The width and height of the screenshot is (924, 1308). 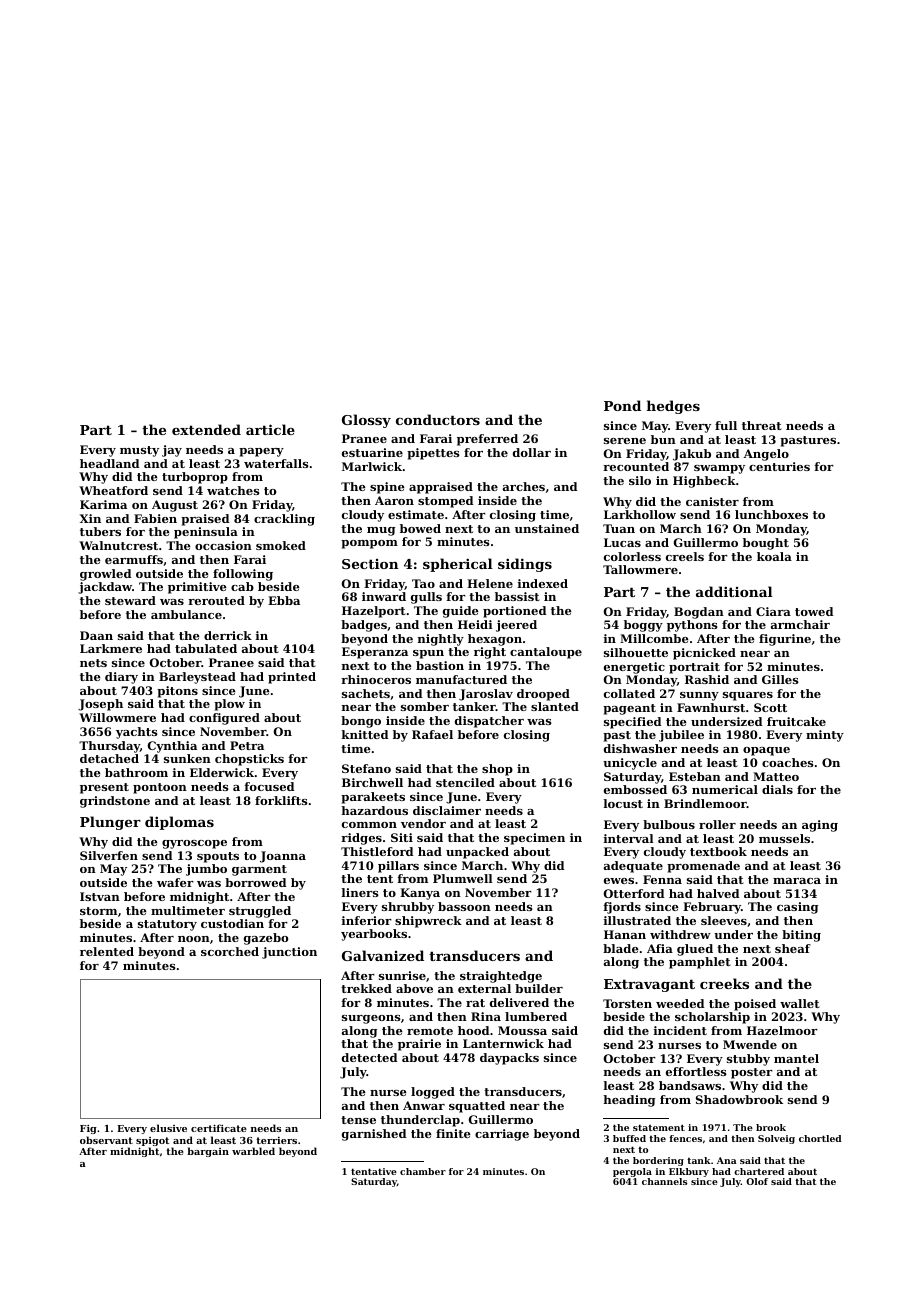 I want to click on sidings, so click(x=525, y=565).
